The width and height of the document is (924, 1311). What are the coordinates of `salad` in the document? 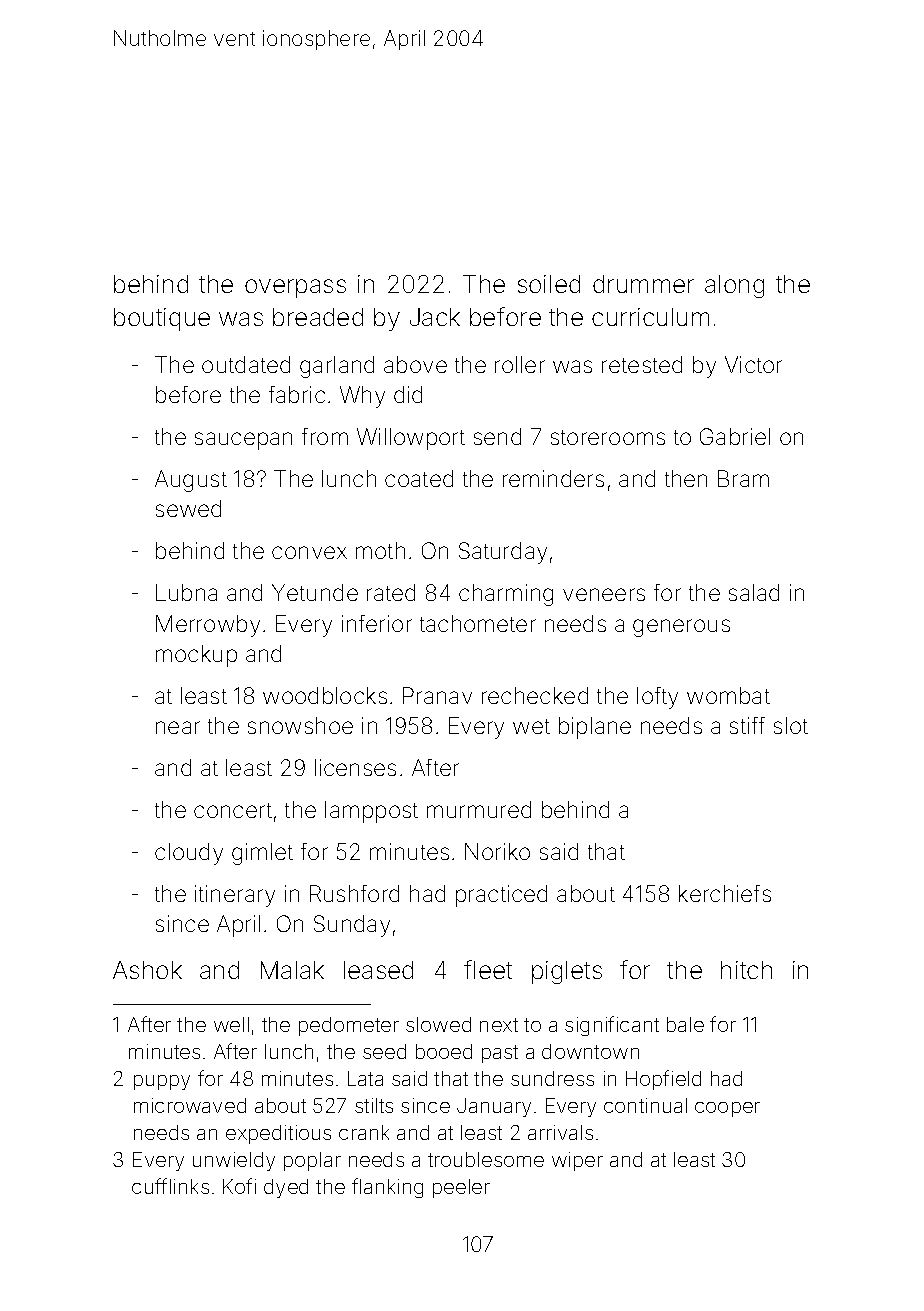 It's located at (754, 592).
